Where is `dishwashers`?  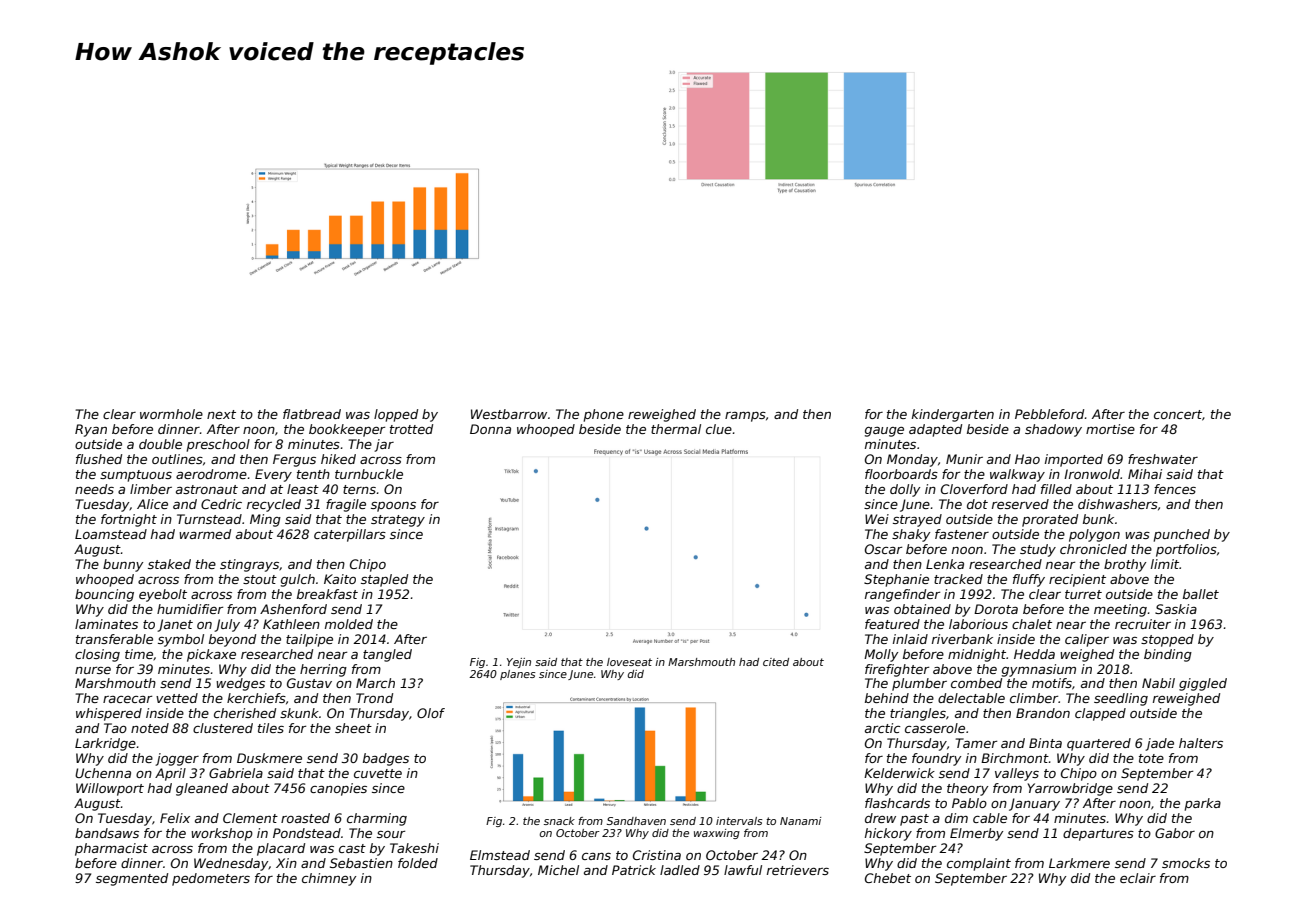
dishwashers is located at coordinates (1118, 504).
